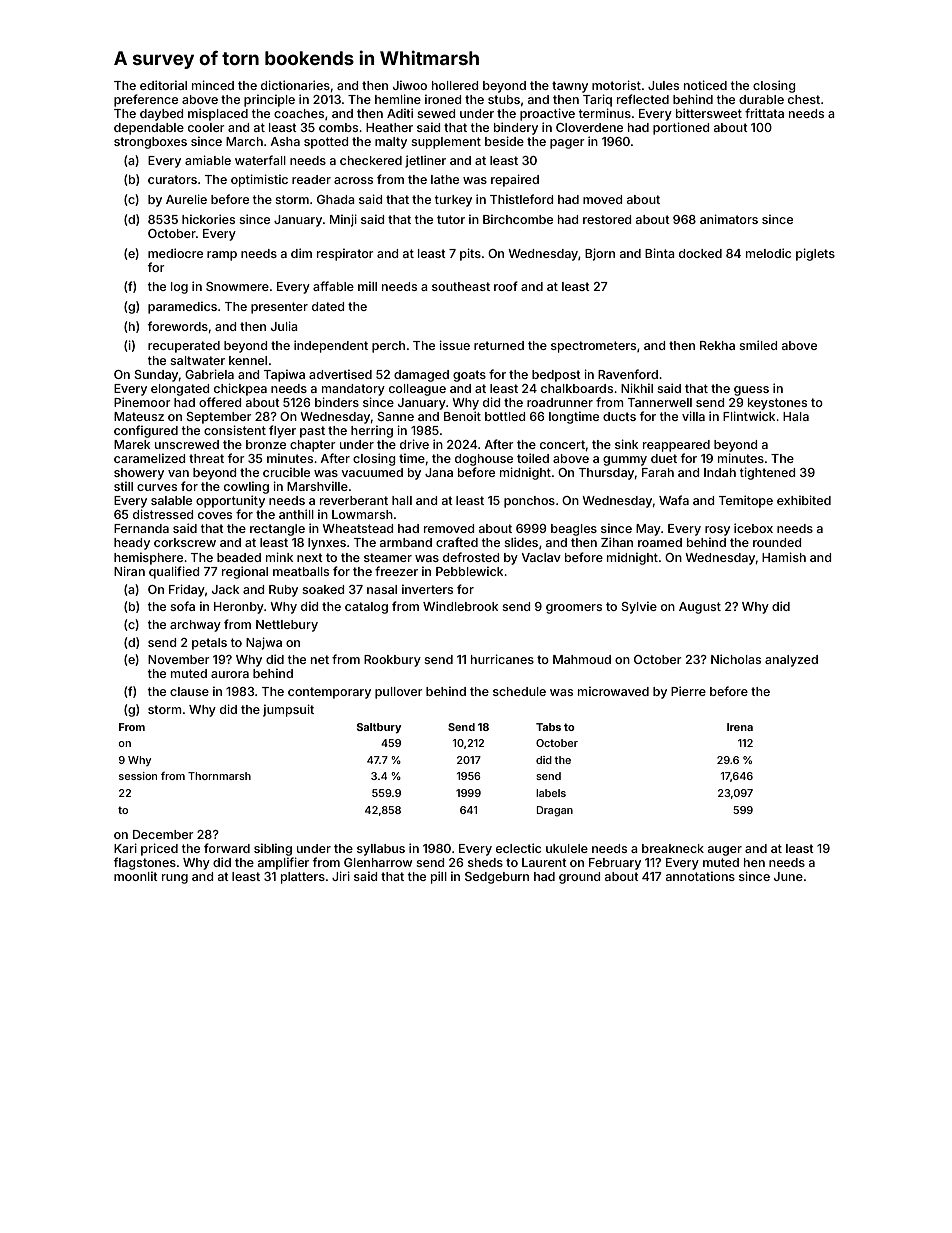 This screenshot has width=952, height=1233. Describe the element at coordinates (574, 609) in the screenshot. I see `groomers` at that location.
